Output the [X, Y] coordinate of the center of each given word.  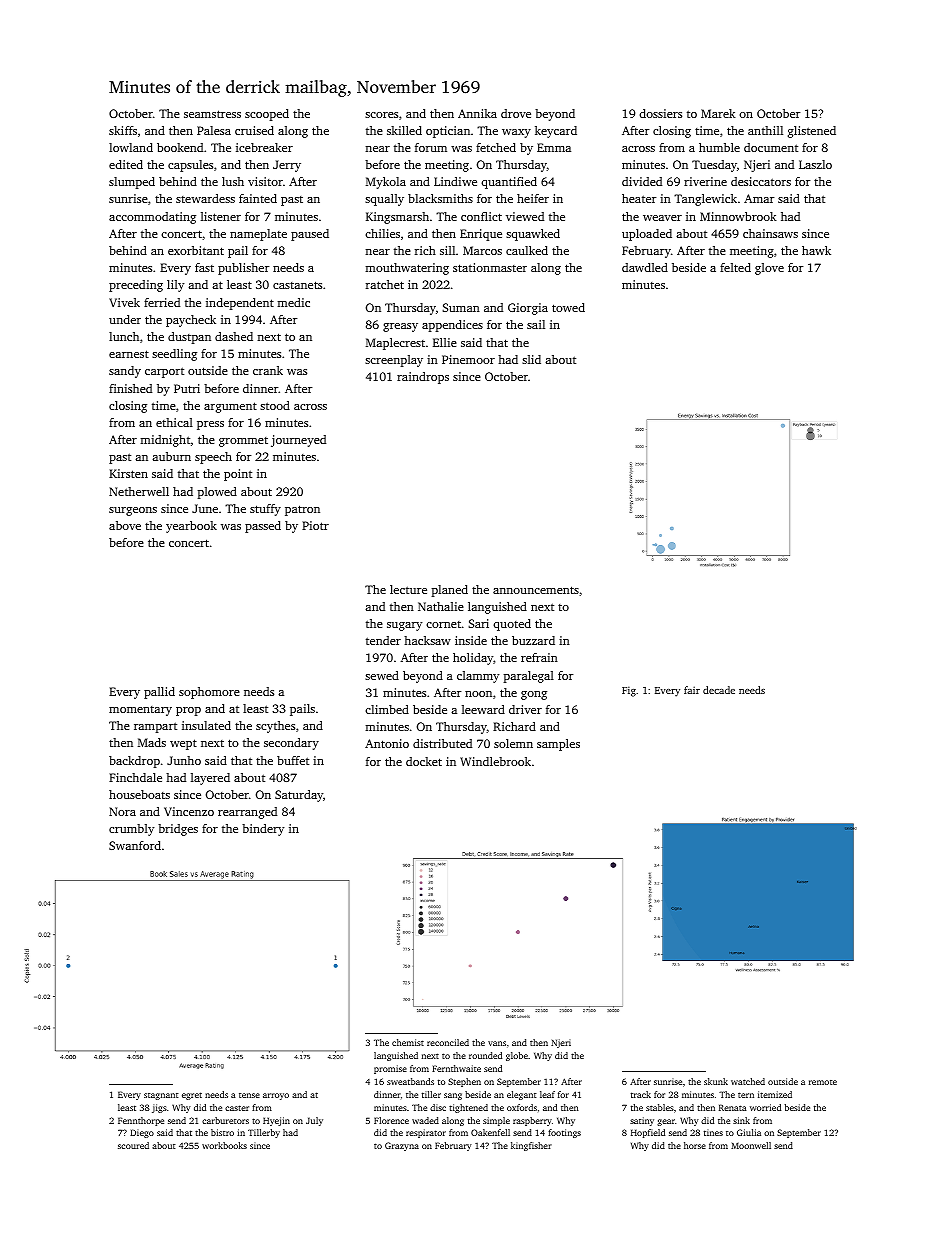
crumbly [131, 830]
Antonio [387, 743]
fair [692, 690]
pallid [159, 693]
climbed [387, 709]
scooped [267, 115]
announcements [536, 590]
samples [558, 745]
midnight [165, 441]
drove [516, 113]
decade [719, 690]
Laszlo [815, 164]
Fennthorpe [141, 1121]
